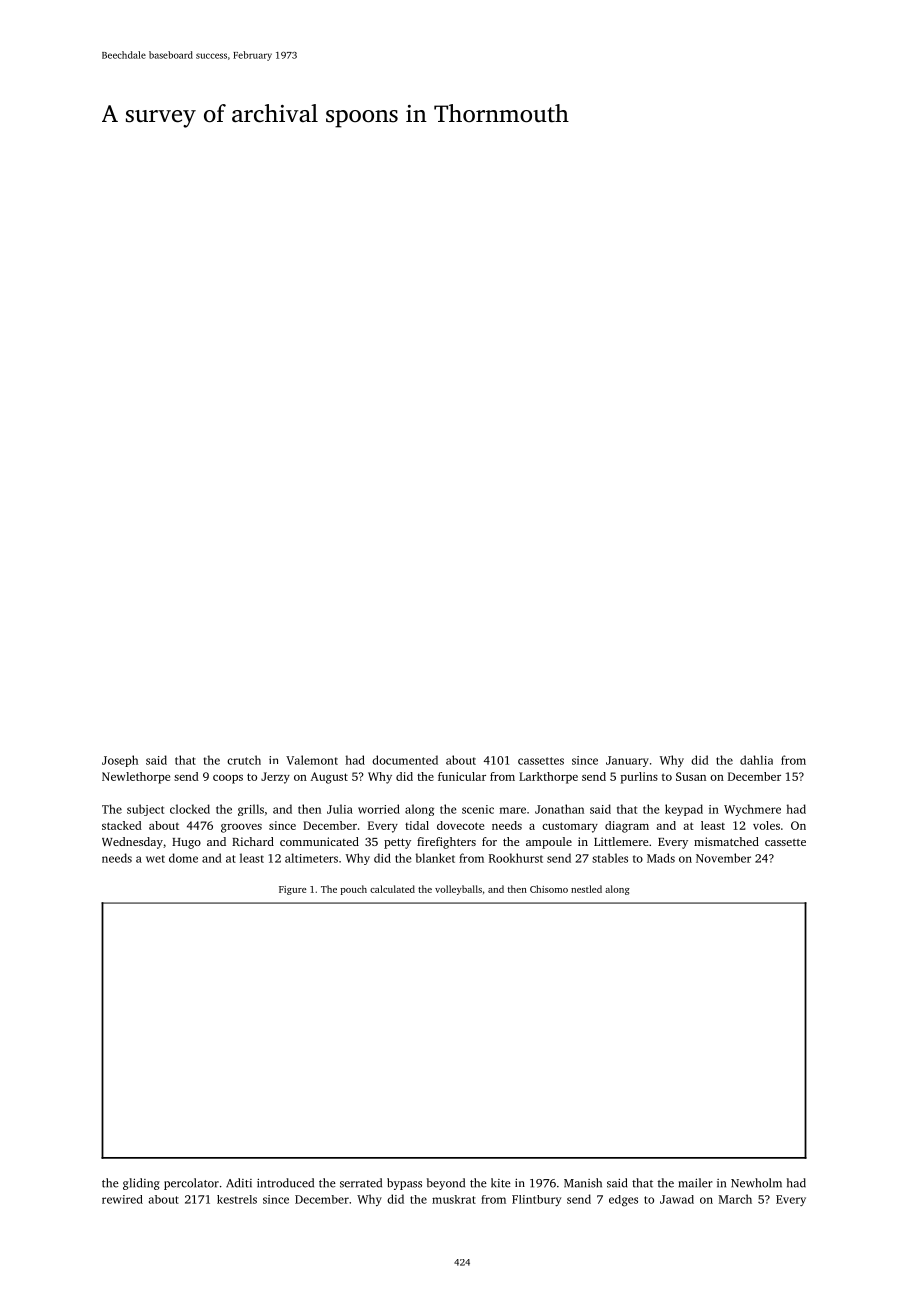  Describe the element at coordinates (516, 858) in the screenshot. I see `Rookhurst` at that location.
